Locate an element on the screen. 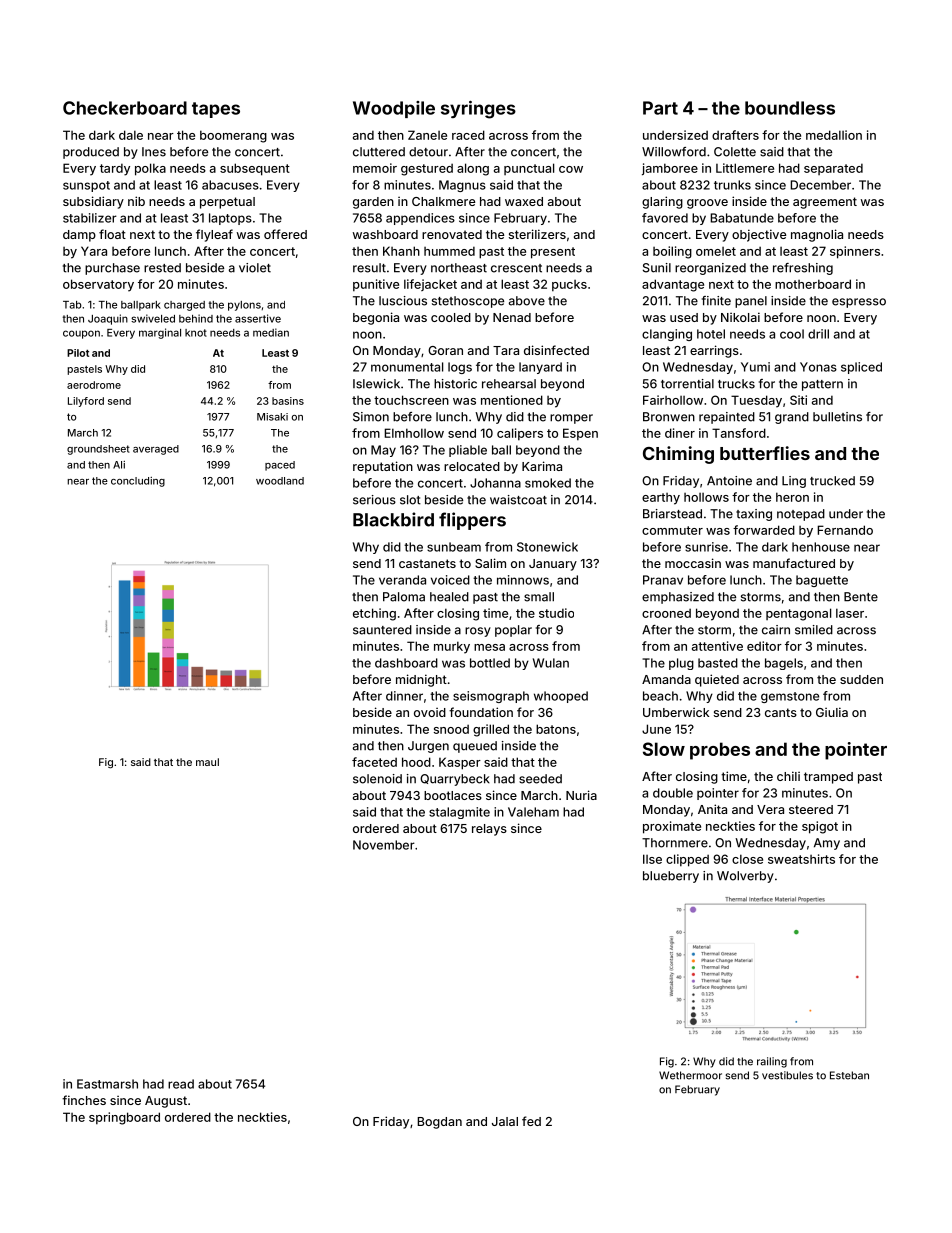 The image size is (952, 1233). boundless is located at coordinates (790, 108).
